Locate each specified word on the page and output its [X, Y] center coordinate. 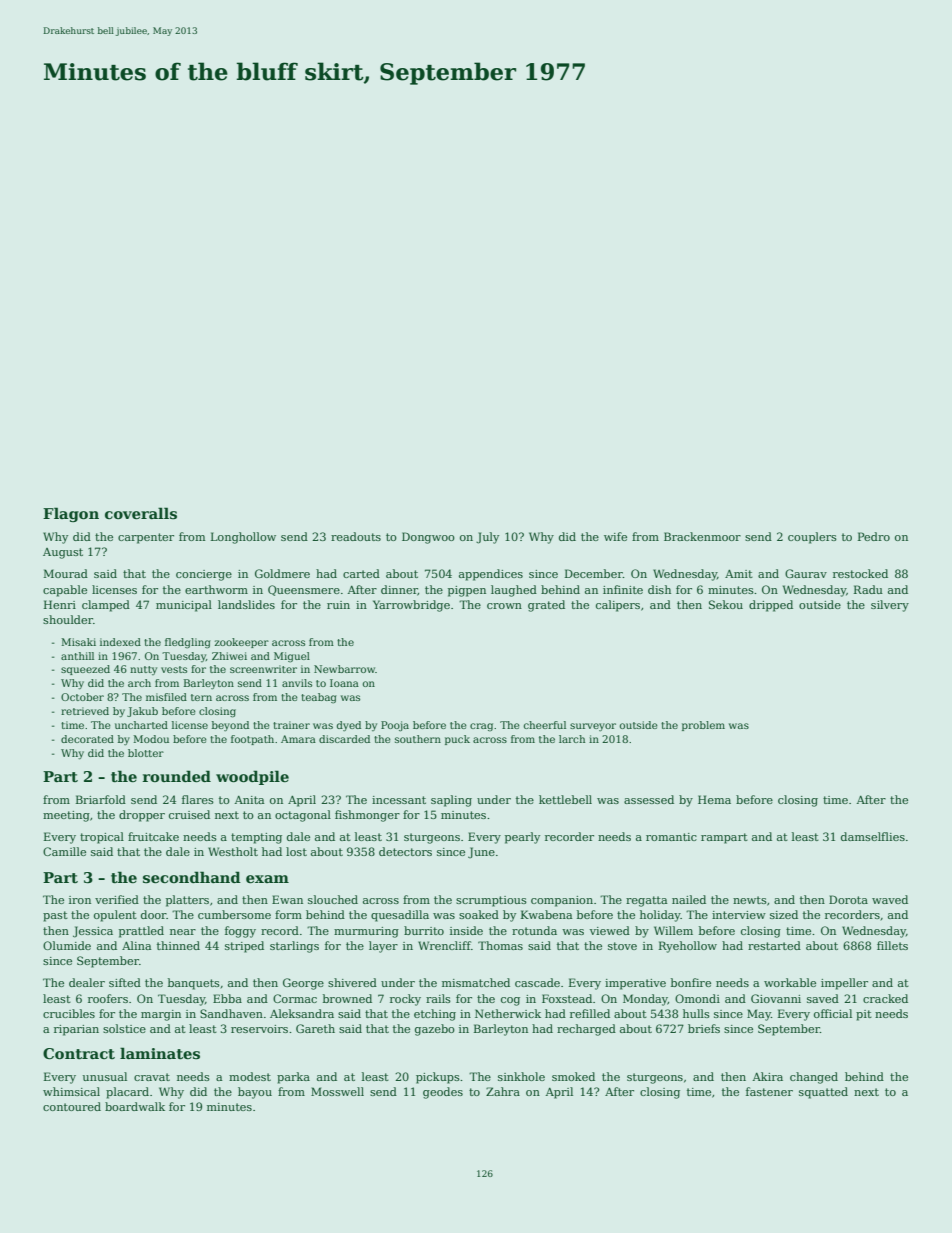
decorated [87, 739]
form [288, 914]
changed [814, 1078]
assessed [649, 799]
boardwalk [135, 1106]
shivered [352, 982]
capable [65, 591]
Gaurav [806, 573]
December [594, 573]
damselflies [873, 836]
